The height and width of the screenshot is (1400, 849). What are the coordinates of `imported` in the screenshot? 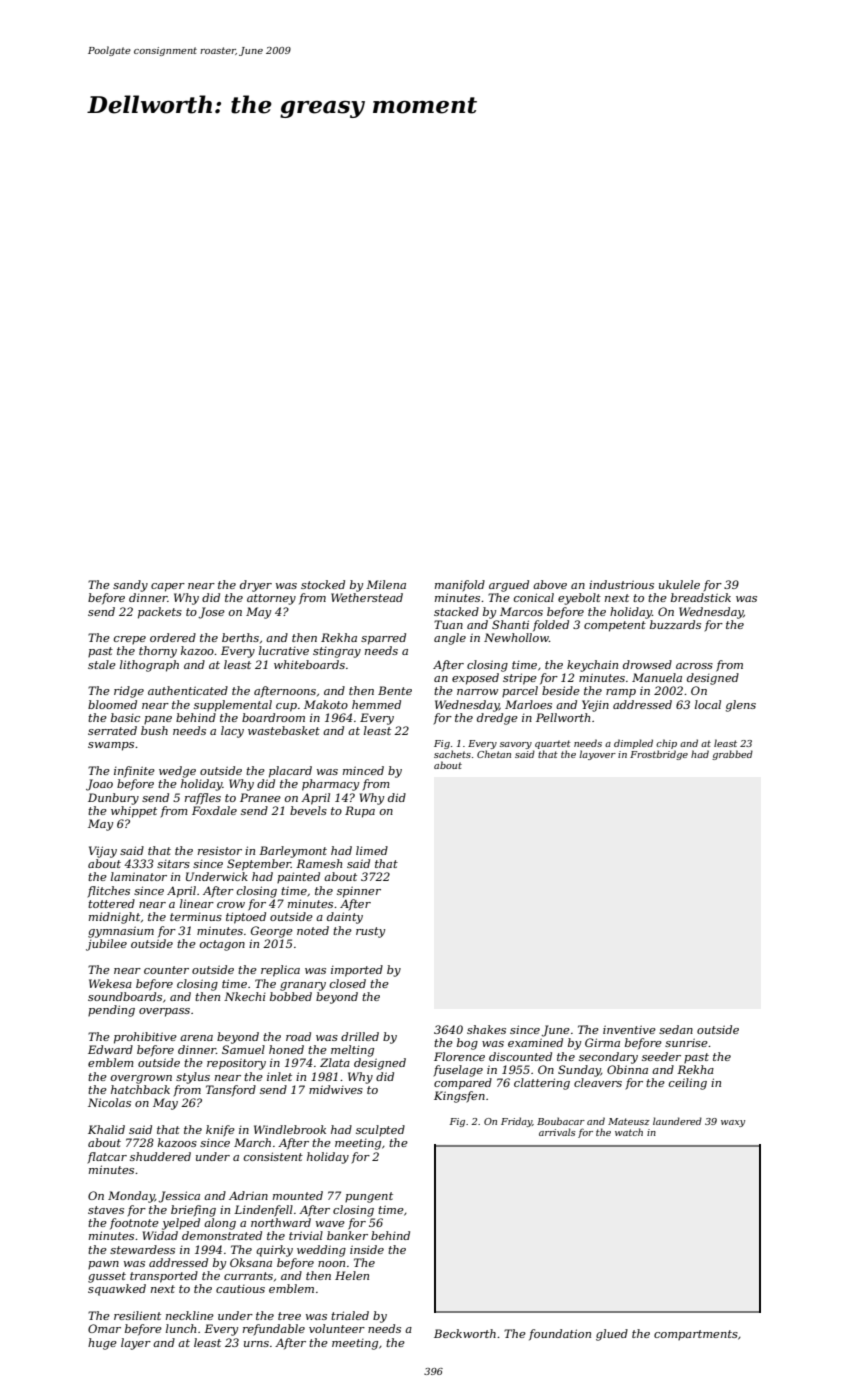 It's located at (357, 971).
